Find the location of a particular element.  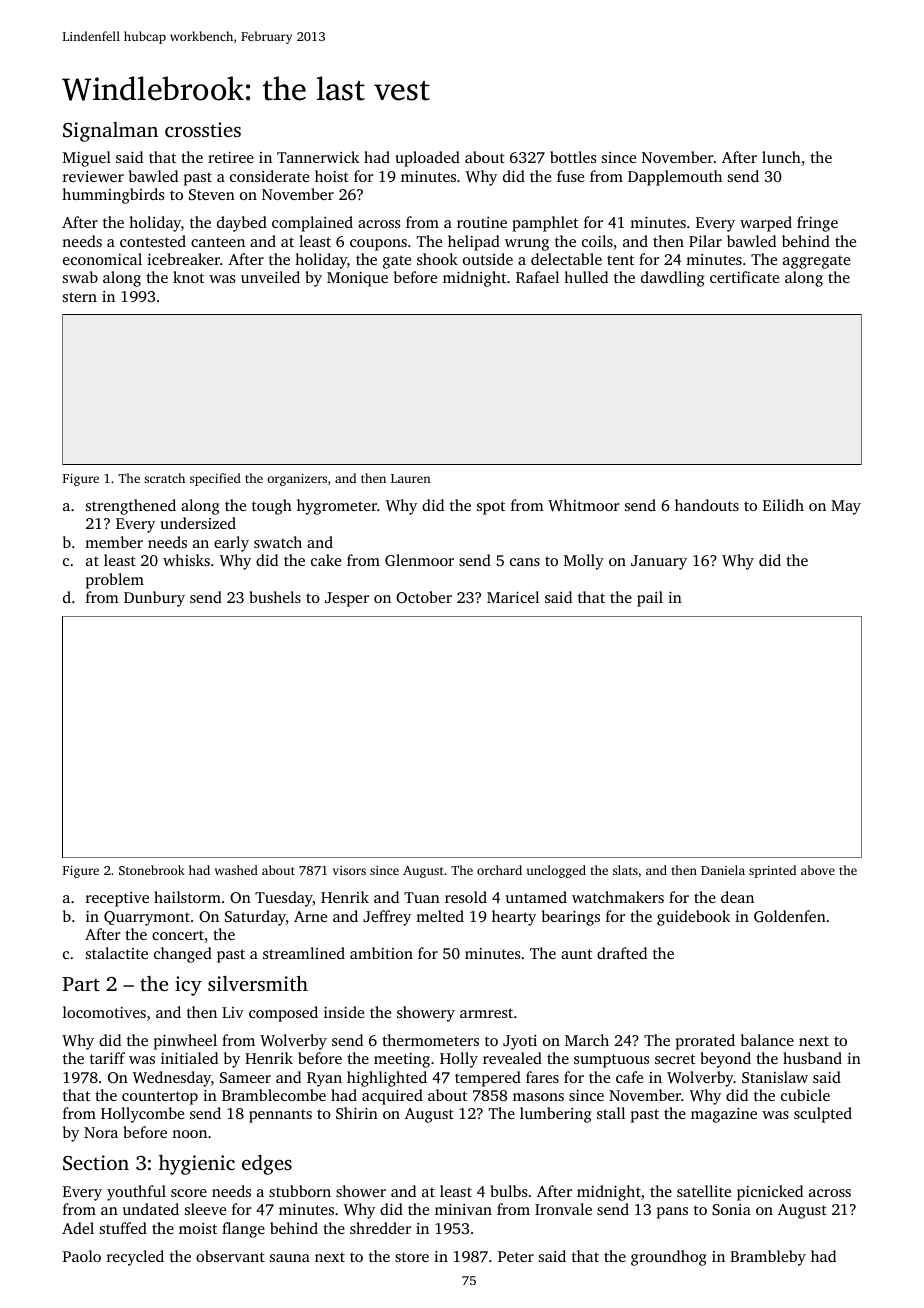

store is located at coordinates (412, 1257).
